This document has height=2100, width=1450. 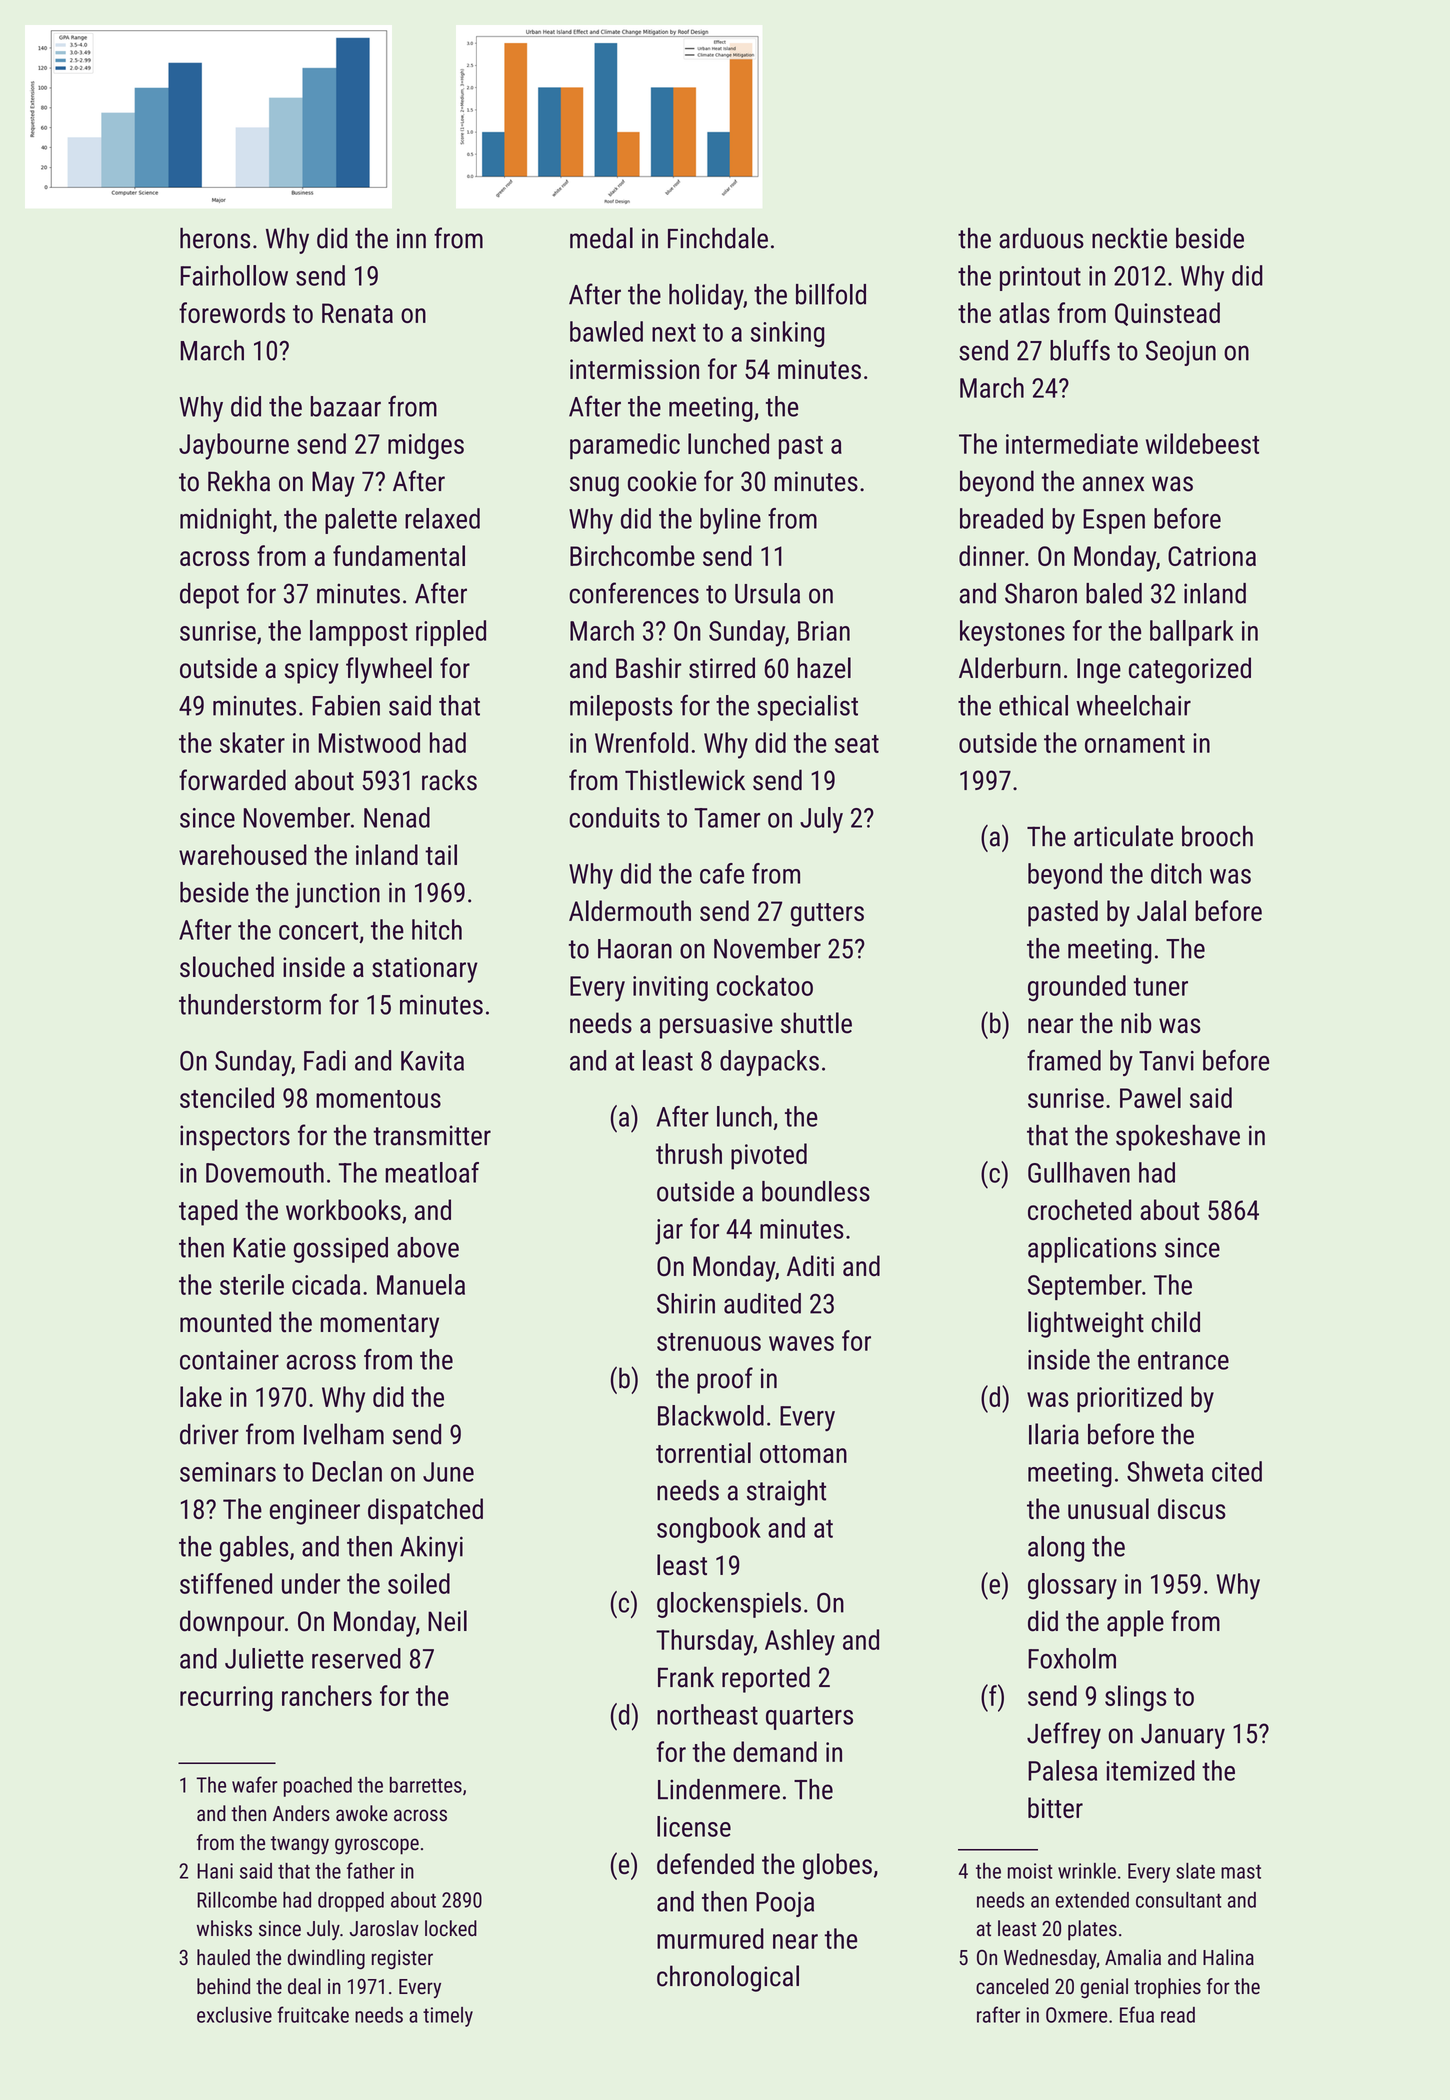 I want to click on Pooja, so click(x=785, y=1904).
